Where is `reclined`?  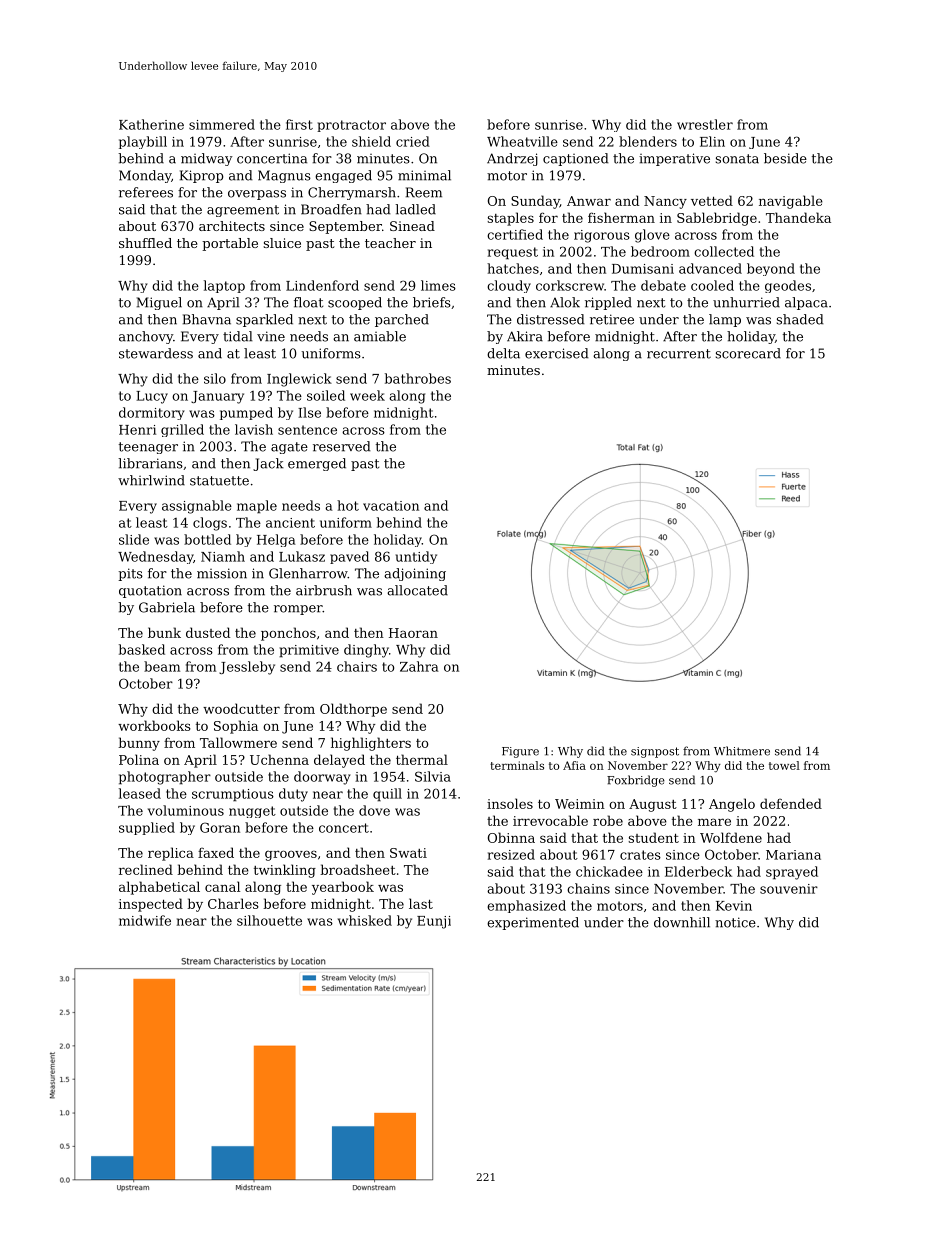
reclined is located at coordinates (146, 869).
